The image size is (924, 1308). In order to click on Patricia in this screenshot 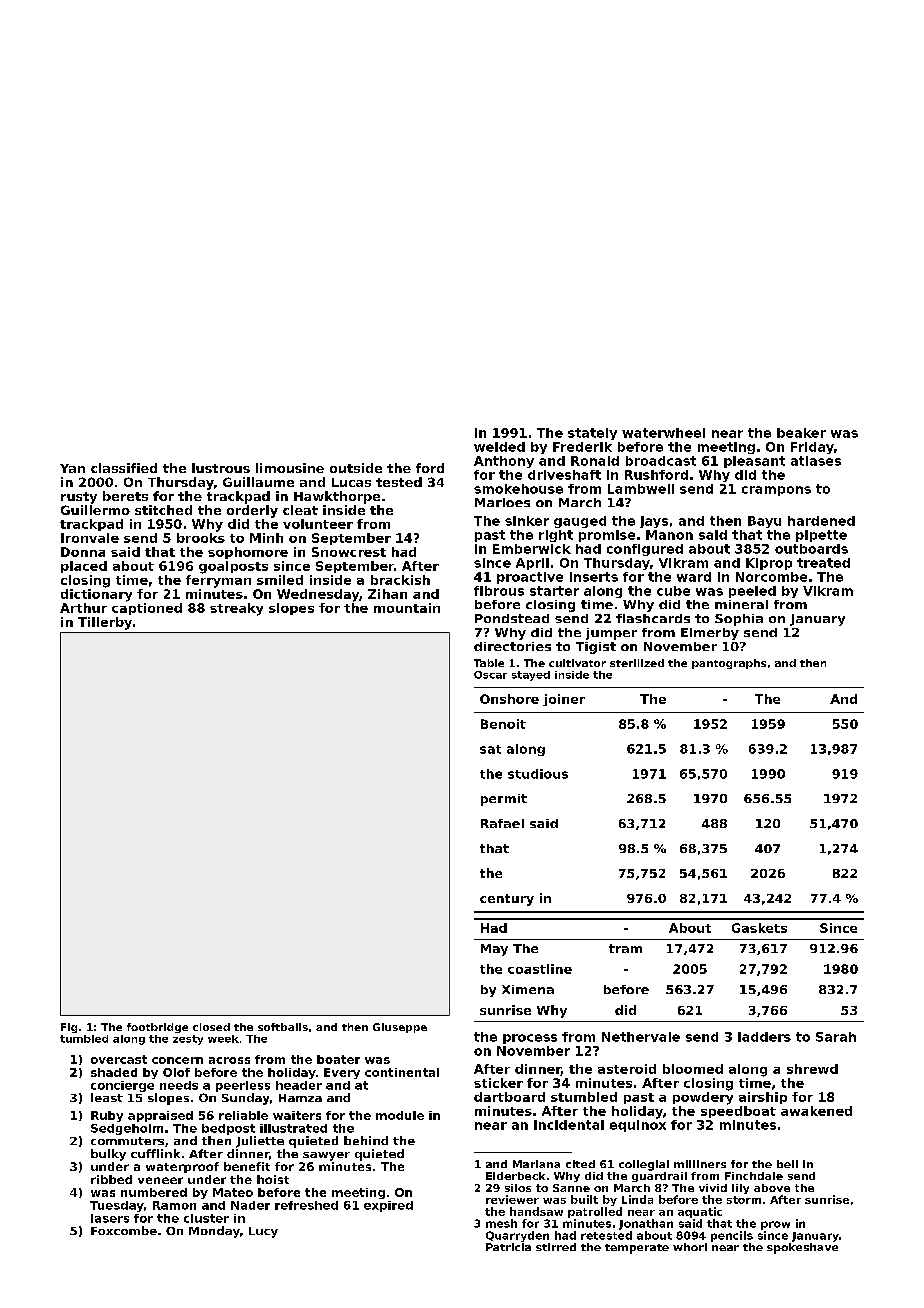, I will do `click(508, 1247)`.
